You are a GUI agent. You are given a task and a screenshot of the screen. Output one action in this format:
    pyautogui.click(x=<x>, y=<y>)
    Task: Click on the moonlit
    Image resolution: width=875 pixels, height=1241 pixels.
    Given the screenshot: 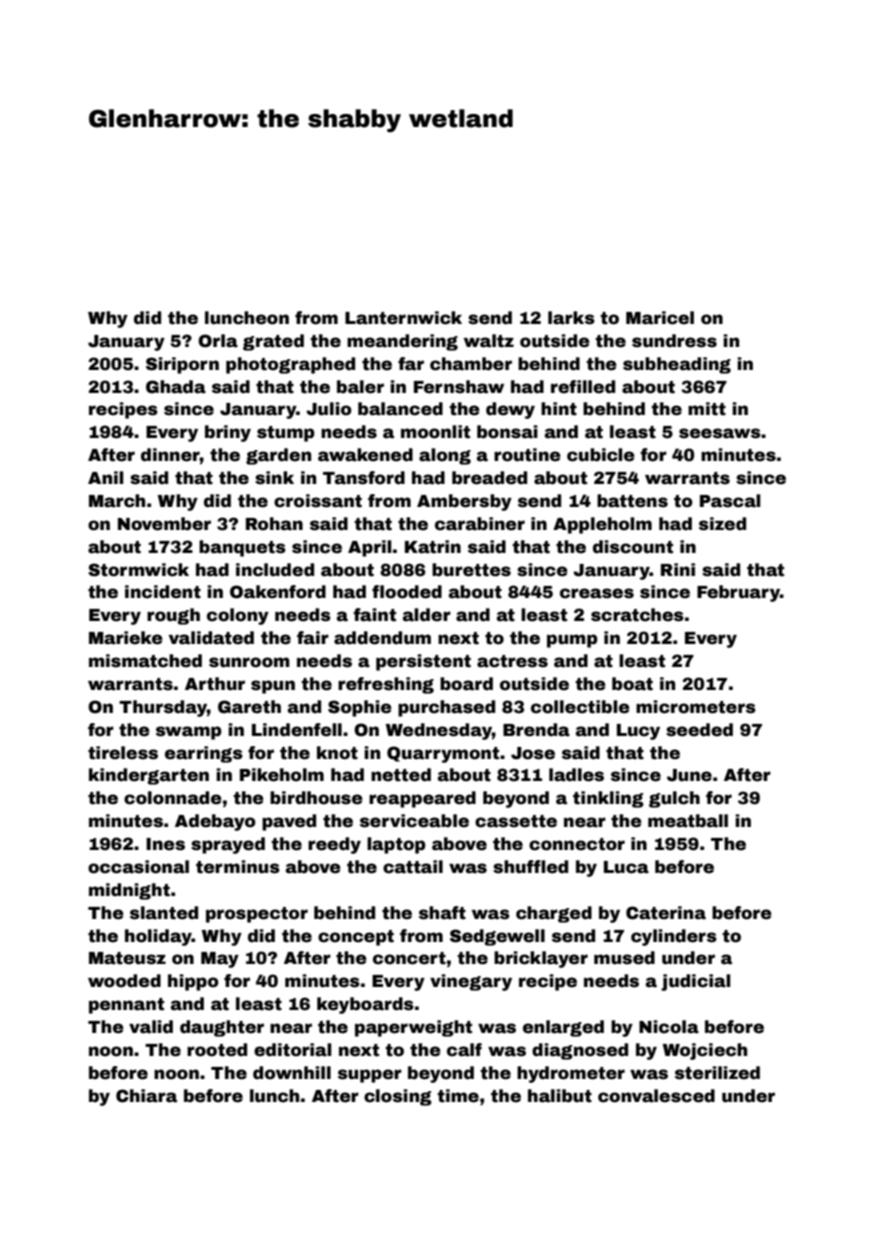 What is the action you would take?
    pyautogui.click(x=435, y=432)
